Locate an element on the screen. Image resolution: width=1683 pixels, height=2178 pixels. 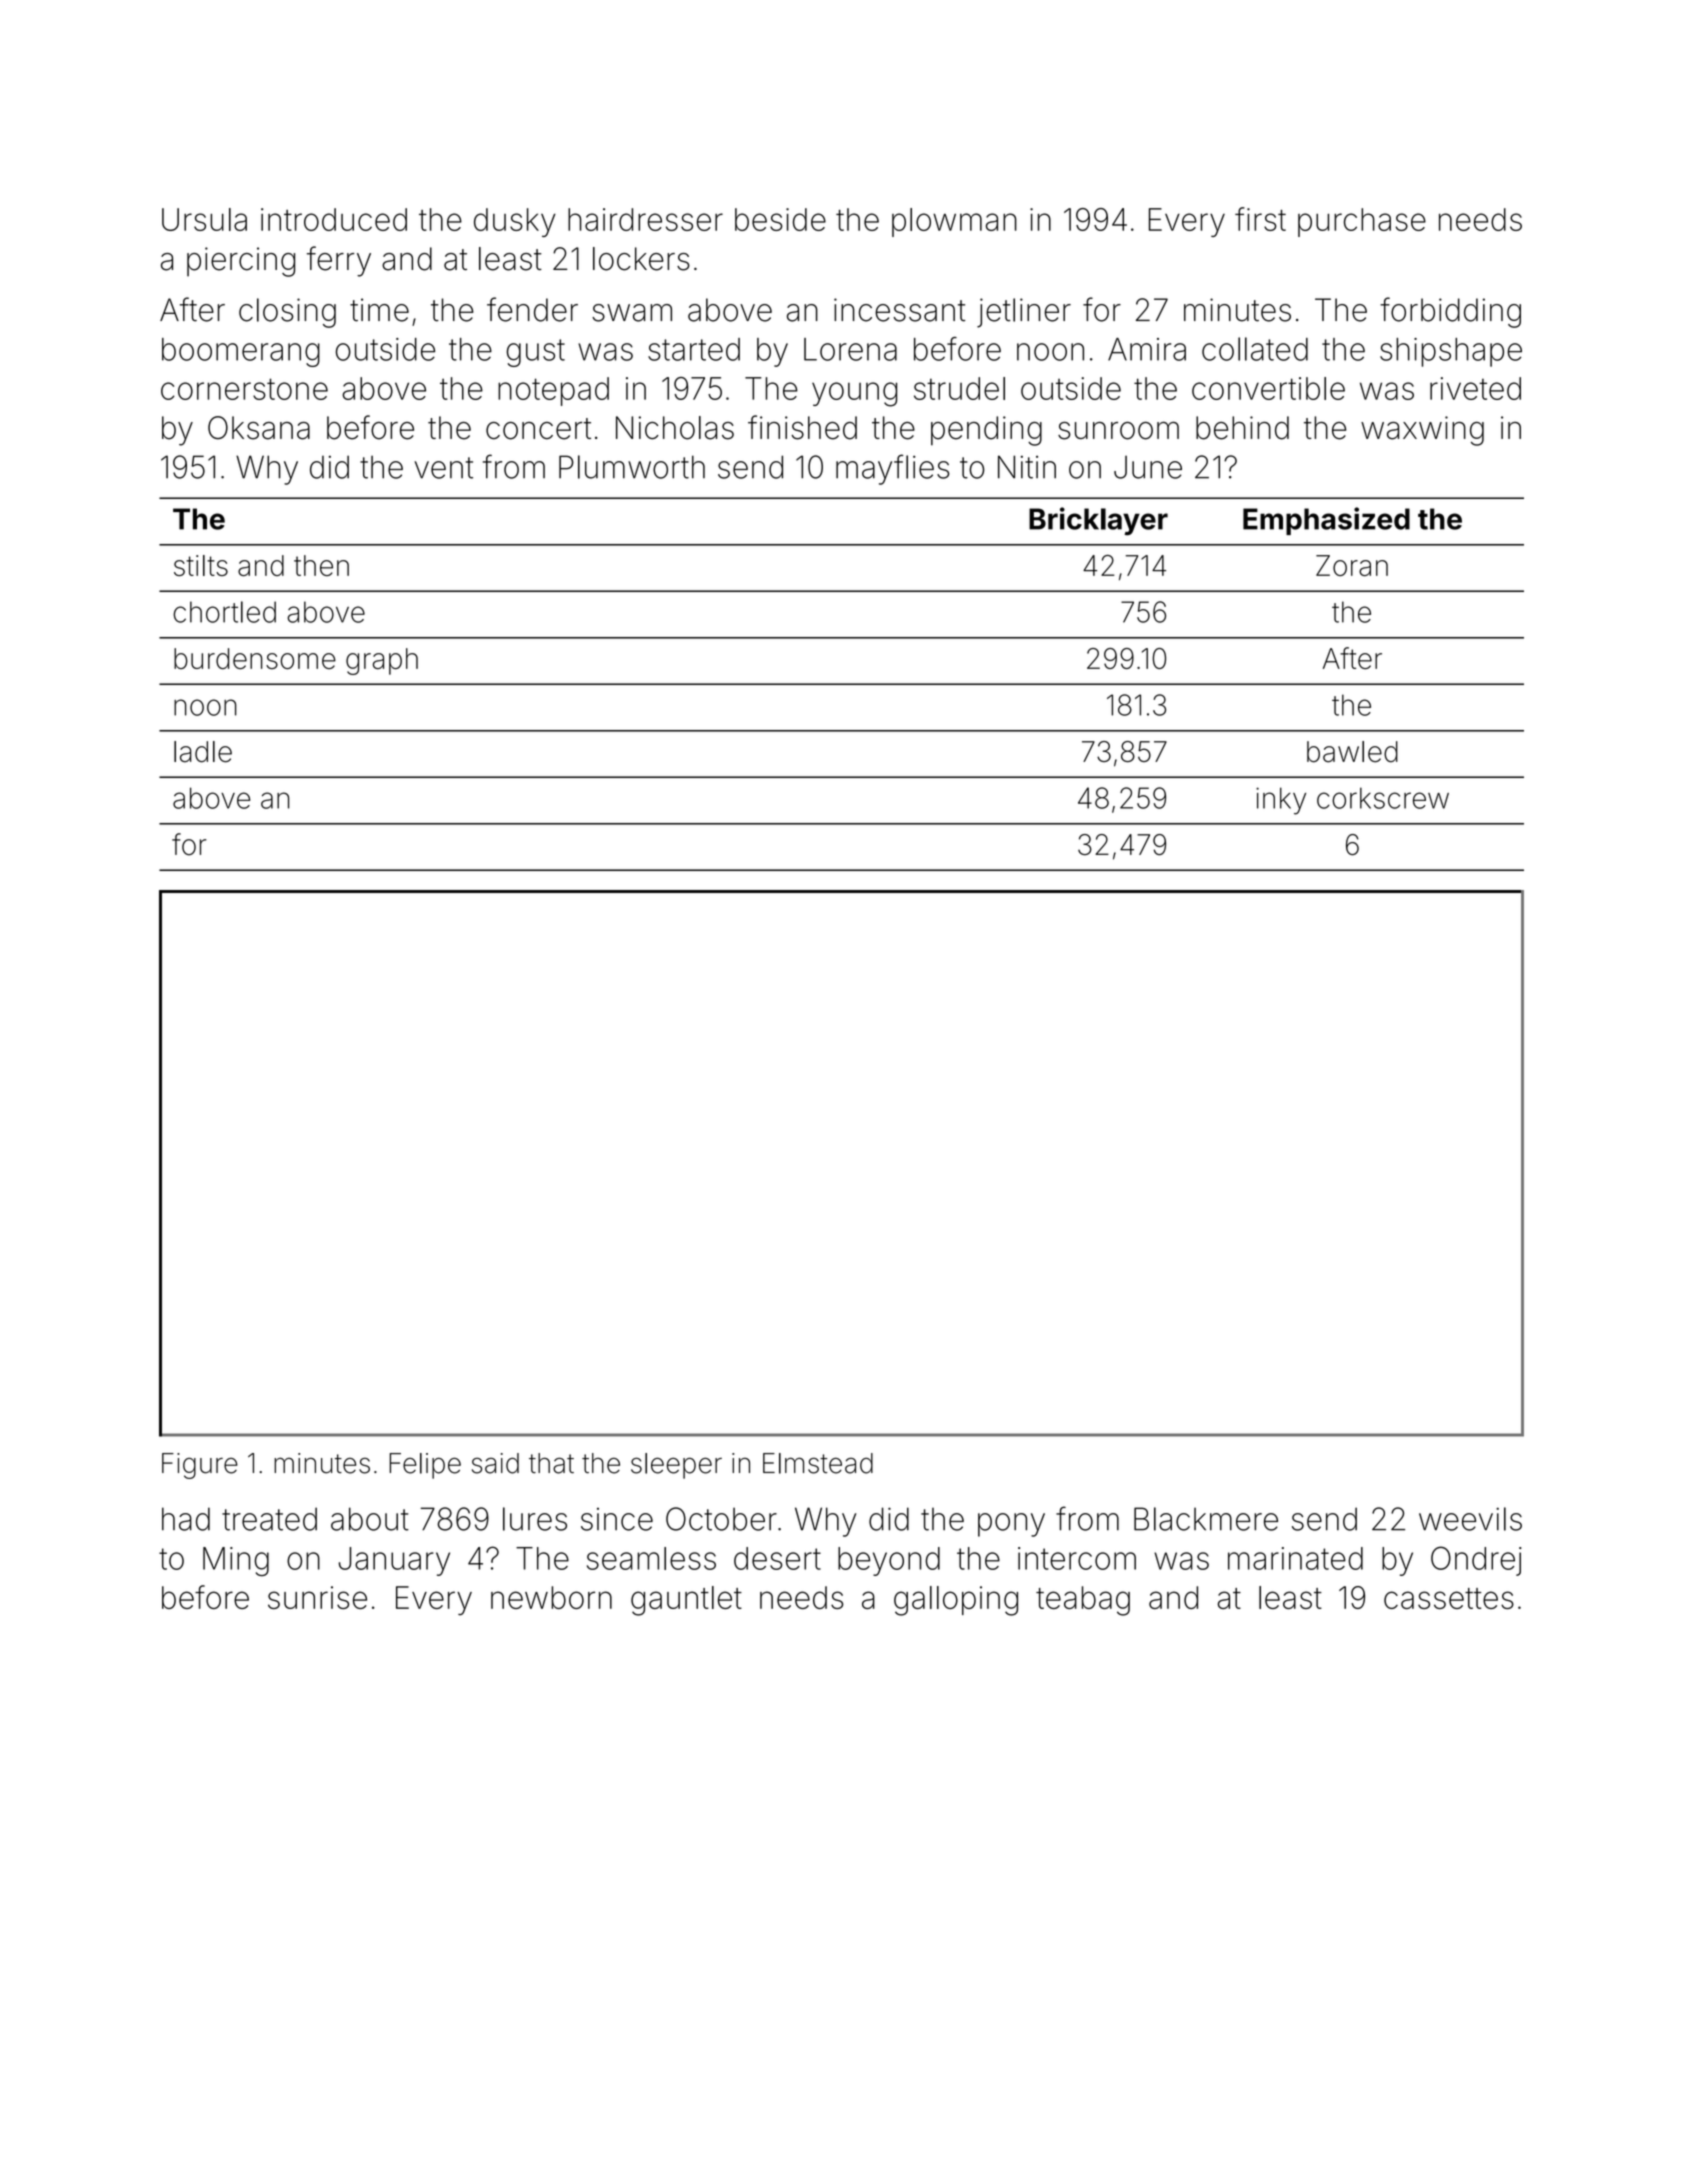
sunrise is located at coordinates (317, 1597).
